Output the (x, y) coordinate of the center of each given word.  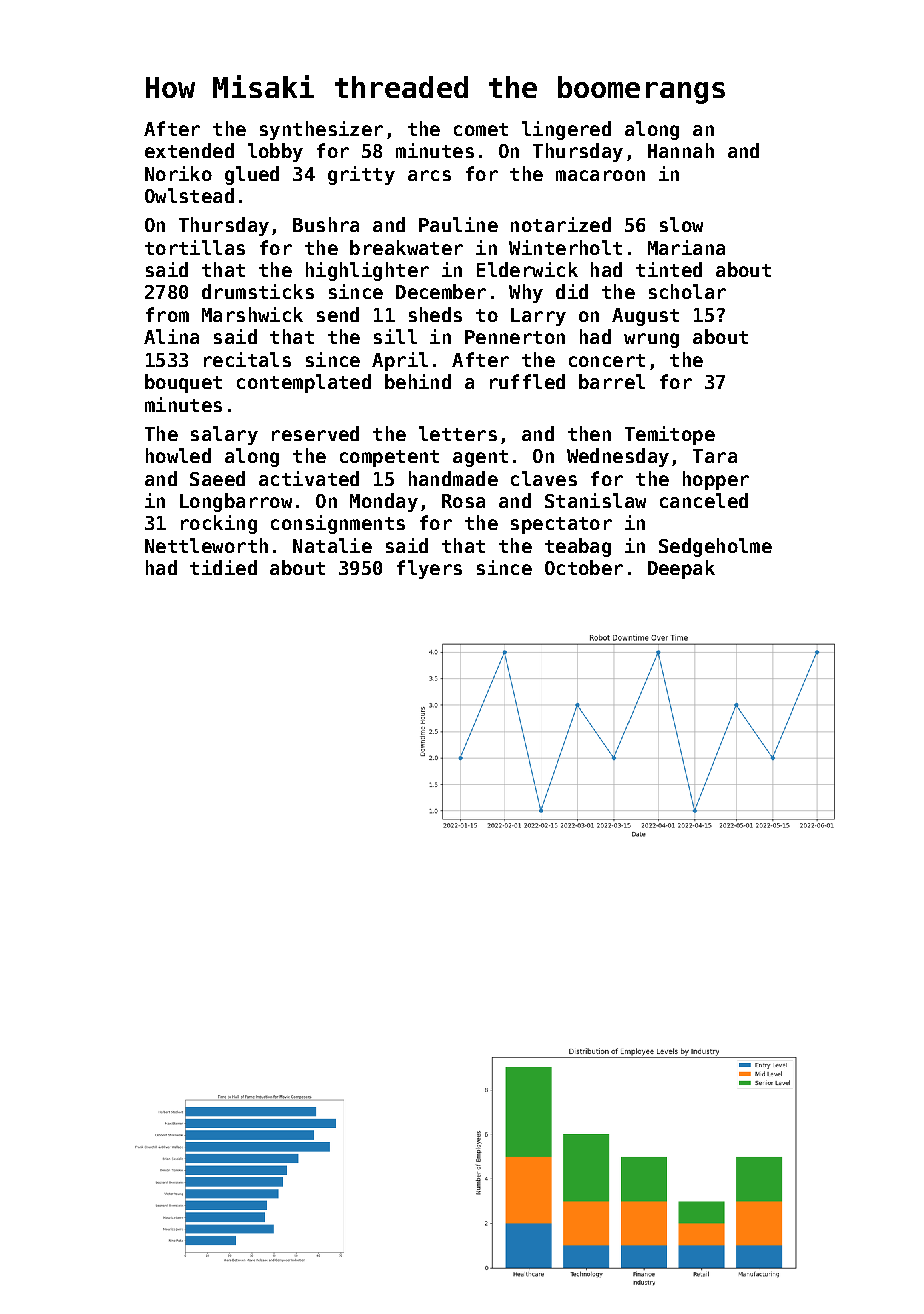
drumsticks (258, 291)
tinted (669, 269)
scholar (687, 291)
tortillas (195, 247)
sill (395, 336)
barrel (612, 381)
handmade (453, 478)
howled (178, 455)
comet (481, 129)
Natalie (332, 545)
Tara (715, 456)
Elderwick (527, 269)
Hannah (681, 150)
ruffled (527, 381)
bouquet (183, 383)
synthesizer (321, 130)
